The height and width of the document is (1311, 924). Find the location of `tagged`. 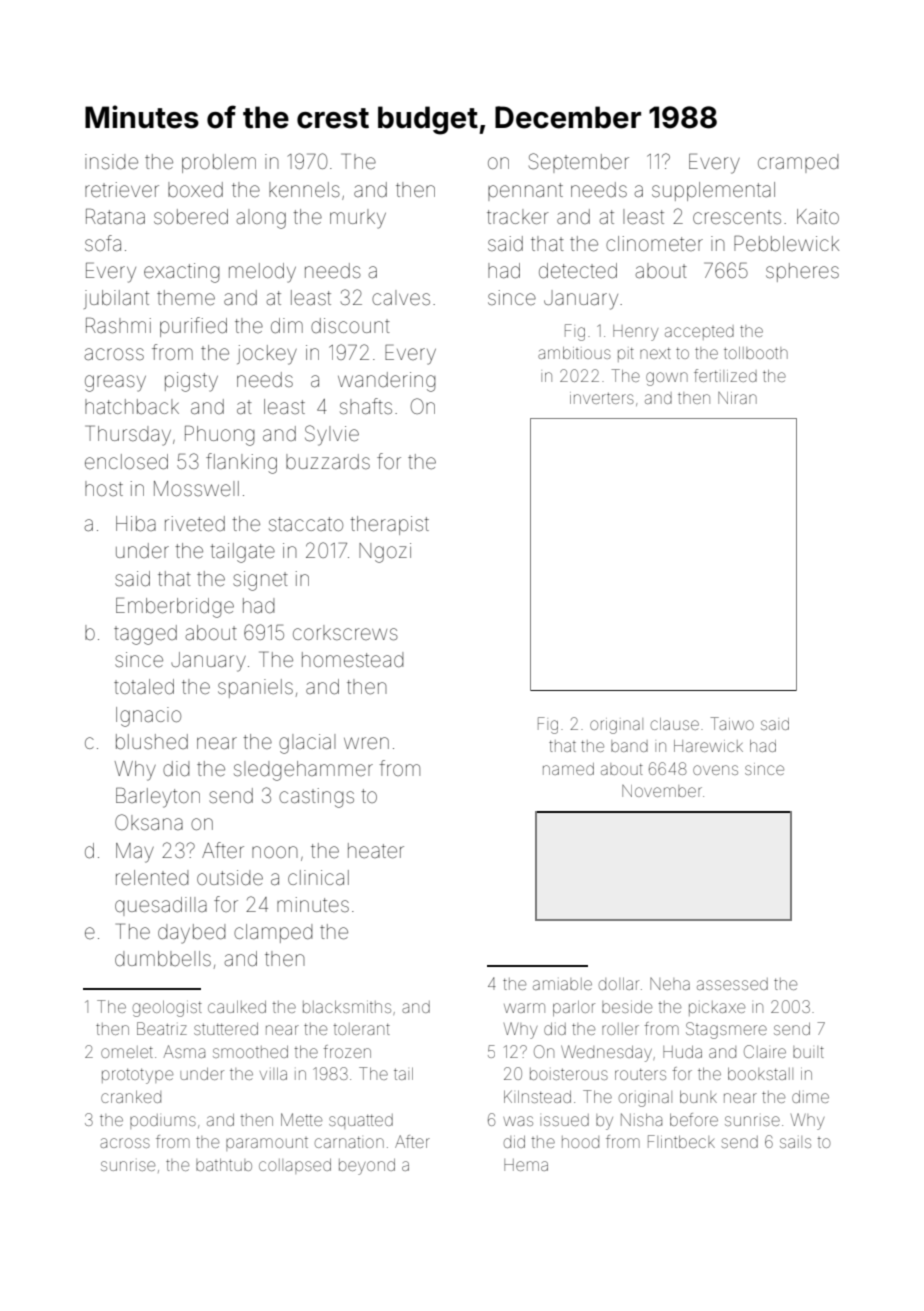

tagged is located at coordinates (145, 635).
